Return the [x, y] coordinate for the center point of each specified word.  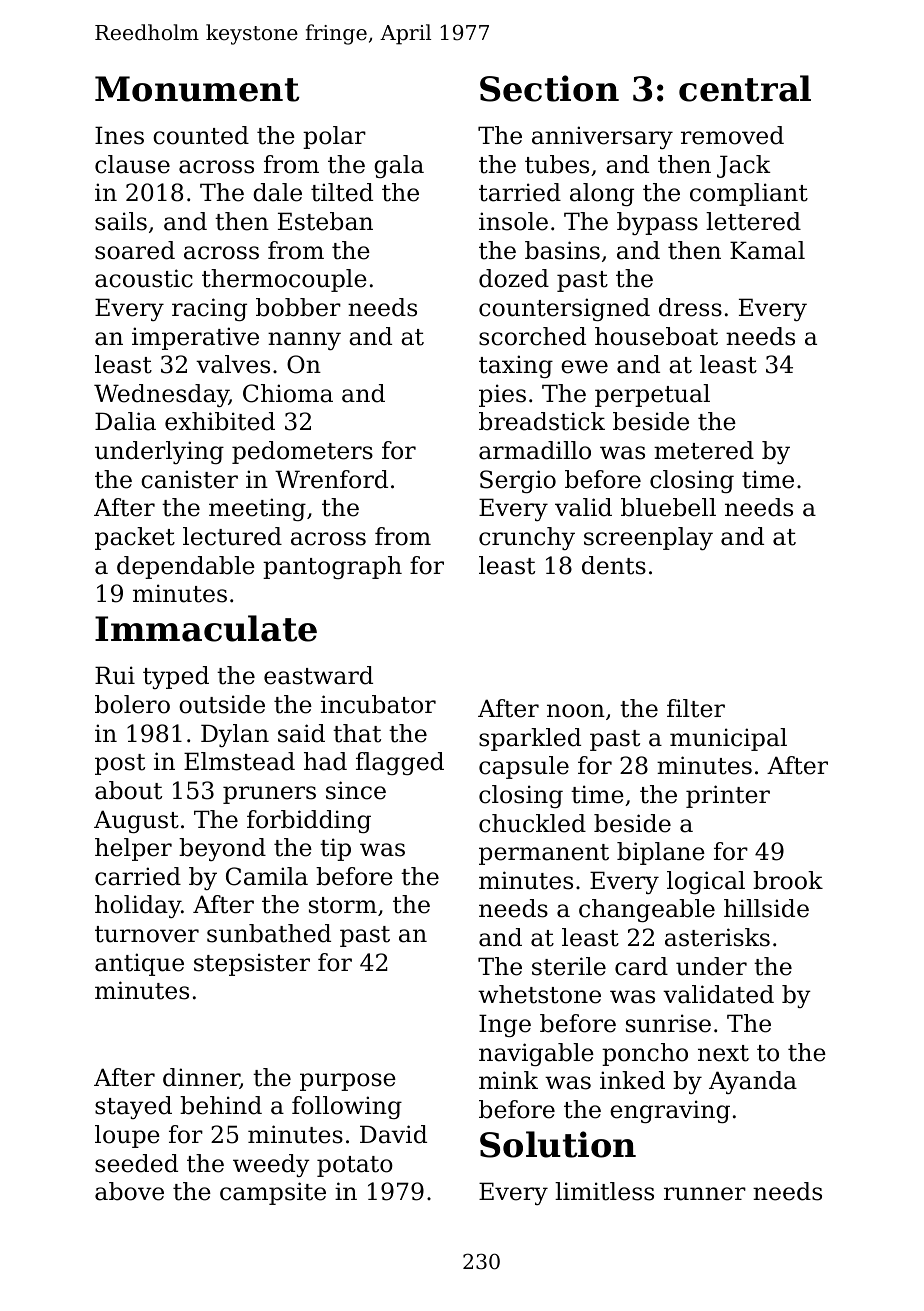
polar [334, 137]
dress [690, 307]
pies [502, 395]
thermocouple [284, 280]
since [356, 790]
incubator [378, 704]
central [745, 88]
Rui [115, 675]
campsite [273, 1193]
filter [696, 708]
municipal [728, 739]
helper [133, 849]
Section [549, 88]
